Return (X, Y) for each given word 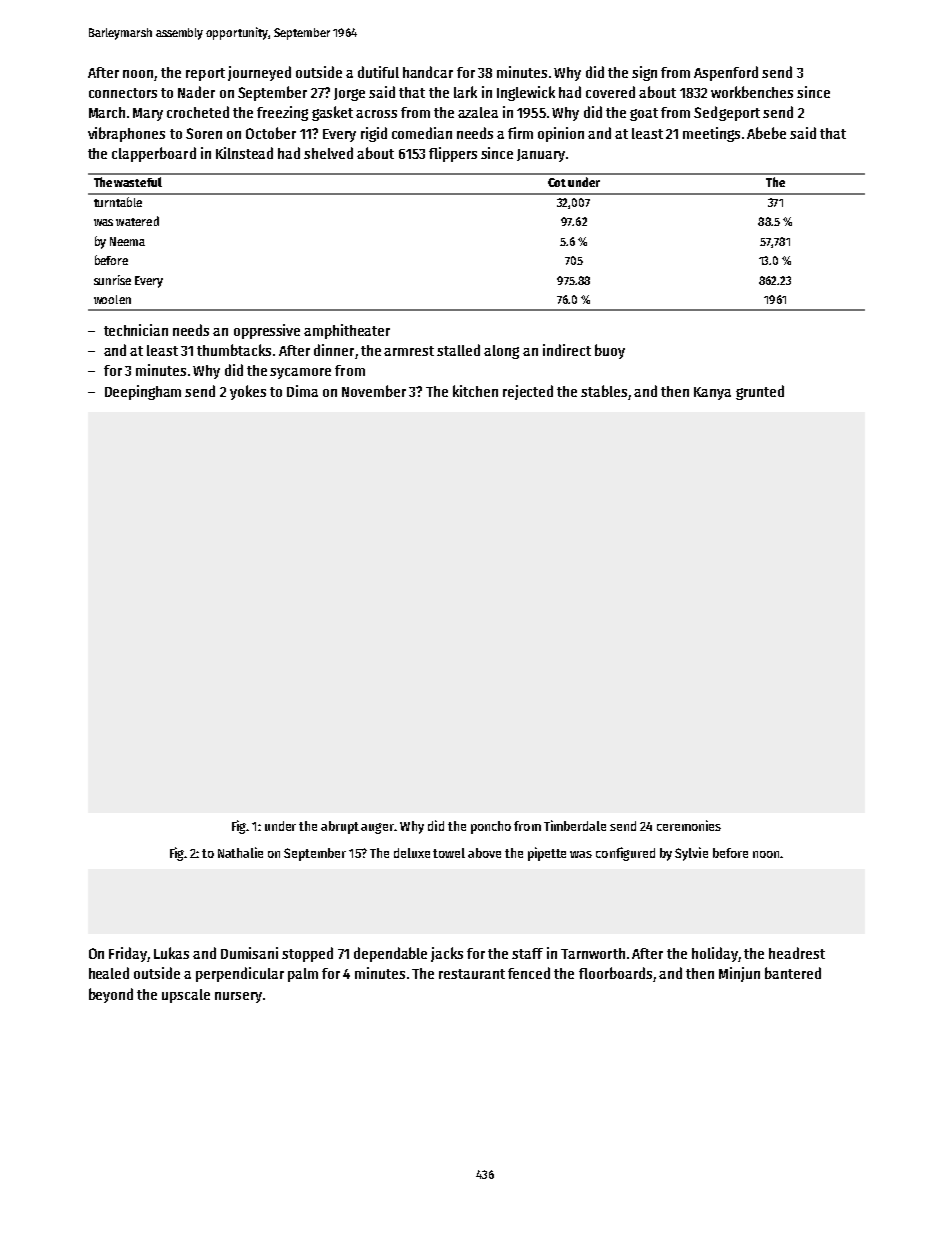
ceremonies (689, 825)
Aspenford (726, 73)
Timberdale (575, 825)
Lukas (171, 953)
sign (644, 73)
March (107, 112)
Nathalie (240, 852)
